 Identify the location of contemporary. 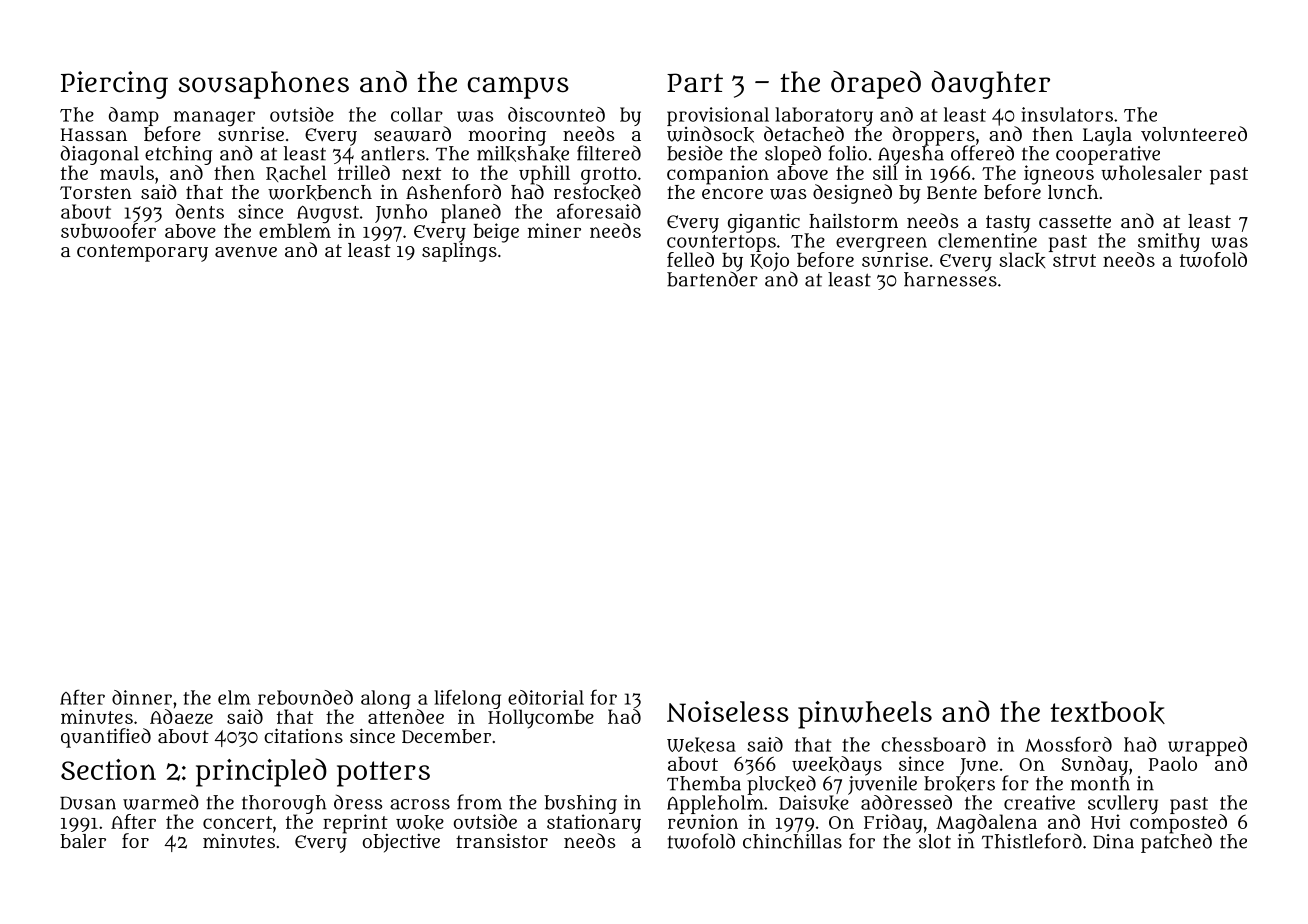
(142, 253).
